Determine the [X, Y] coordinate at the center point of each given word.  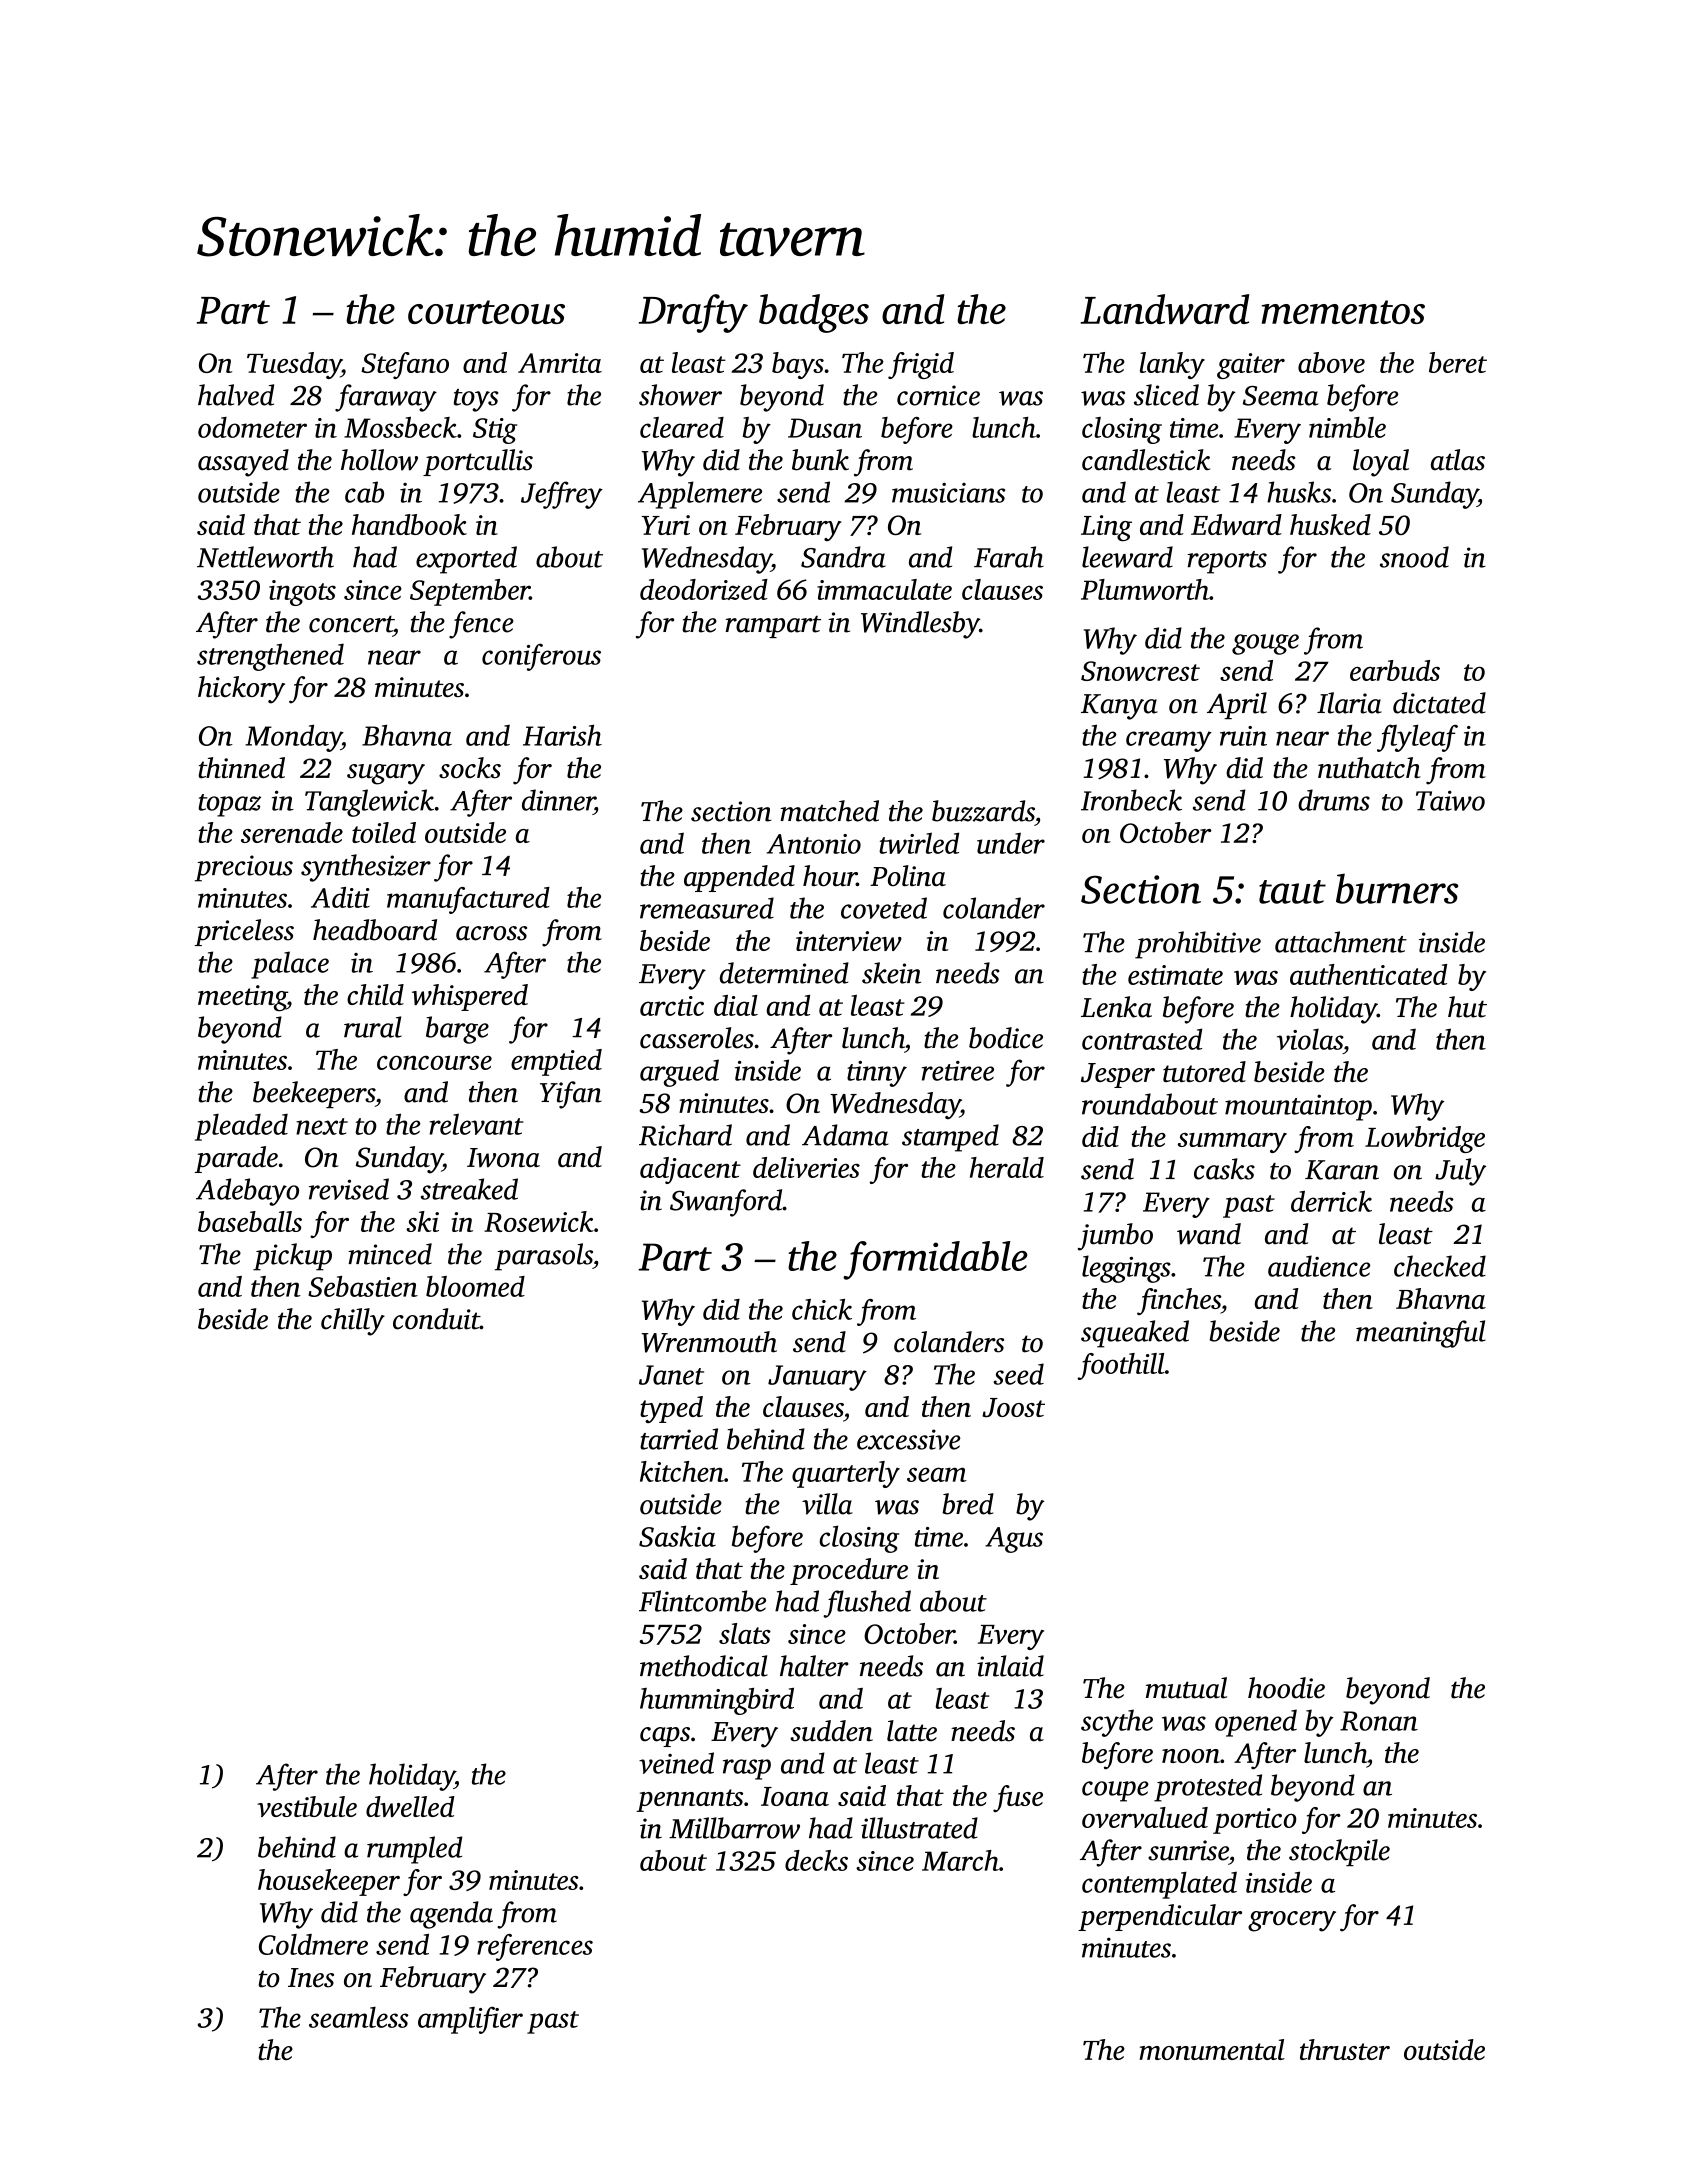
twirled [919, 843]
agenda [451, 1915]
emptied [556, 1062]
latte [912, 1731]
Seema [1280, 396]
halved [236, 395]
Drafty [693, 313]
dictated [1439, 703]
